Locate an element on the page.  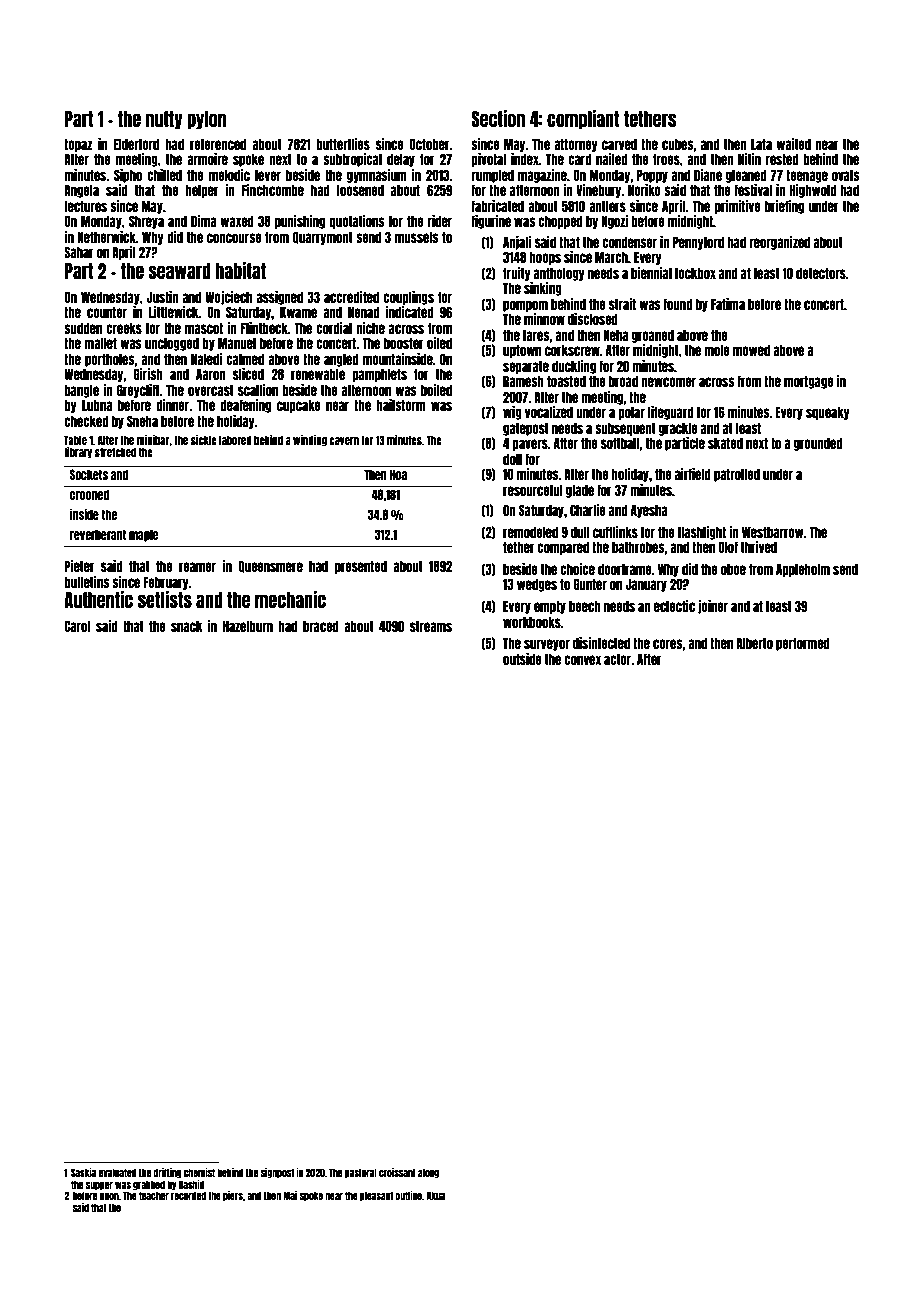
detectors is located at coordinates (821, 273).
